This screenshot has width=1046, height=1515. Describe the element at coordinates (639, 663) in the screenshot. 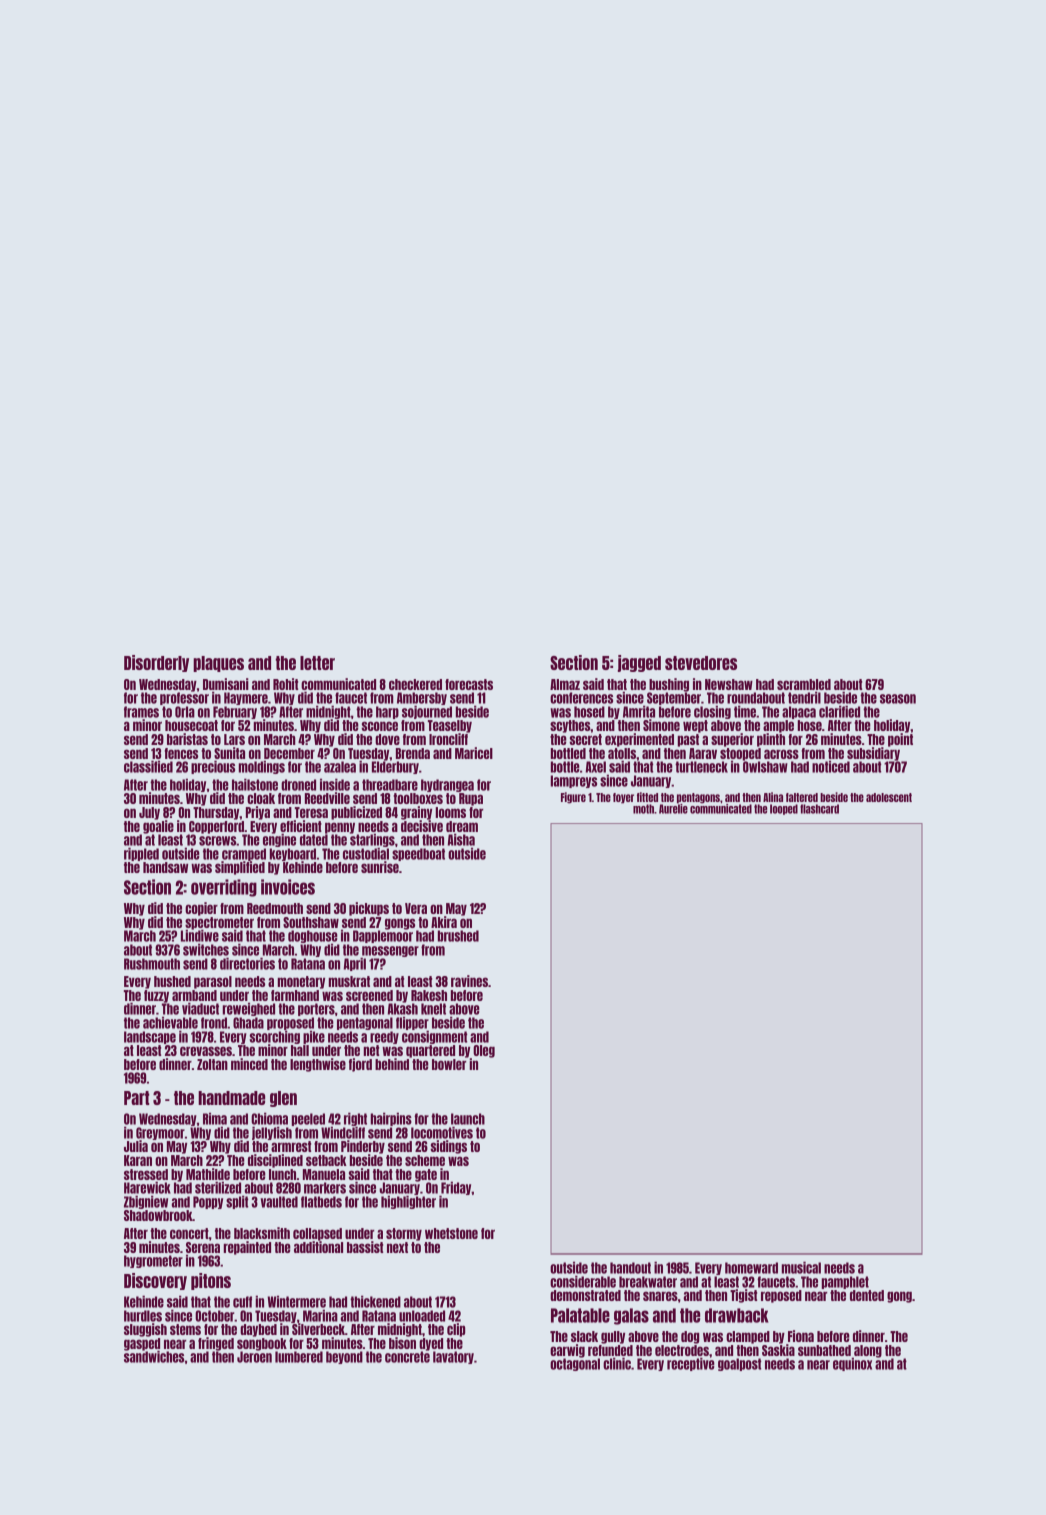

I see `jagged` at that location.
